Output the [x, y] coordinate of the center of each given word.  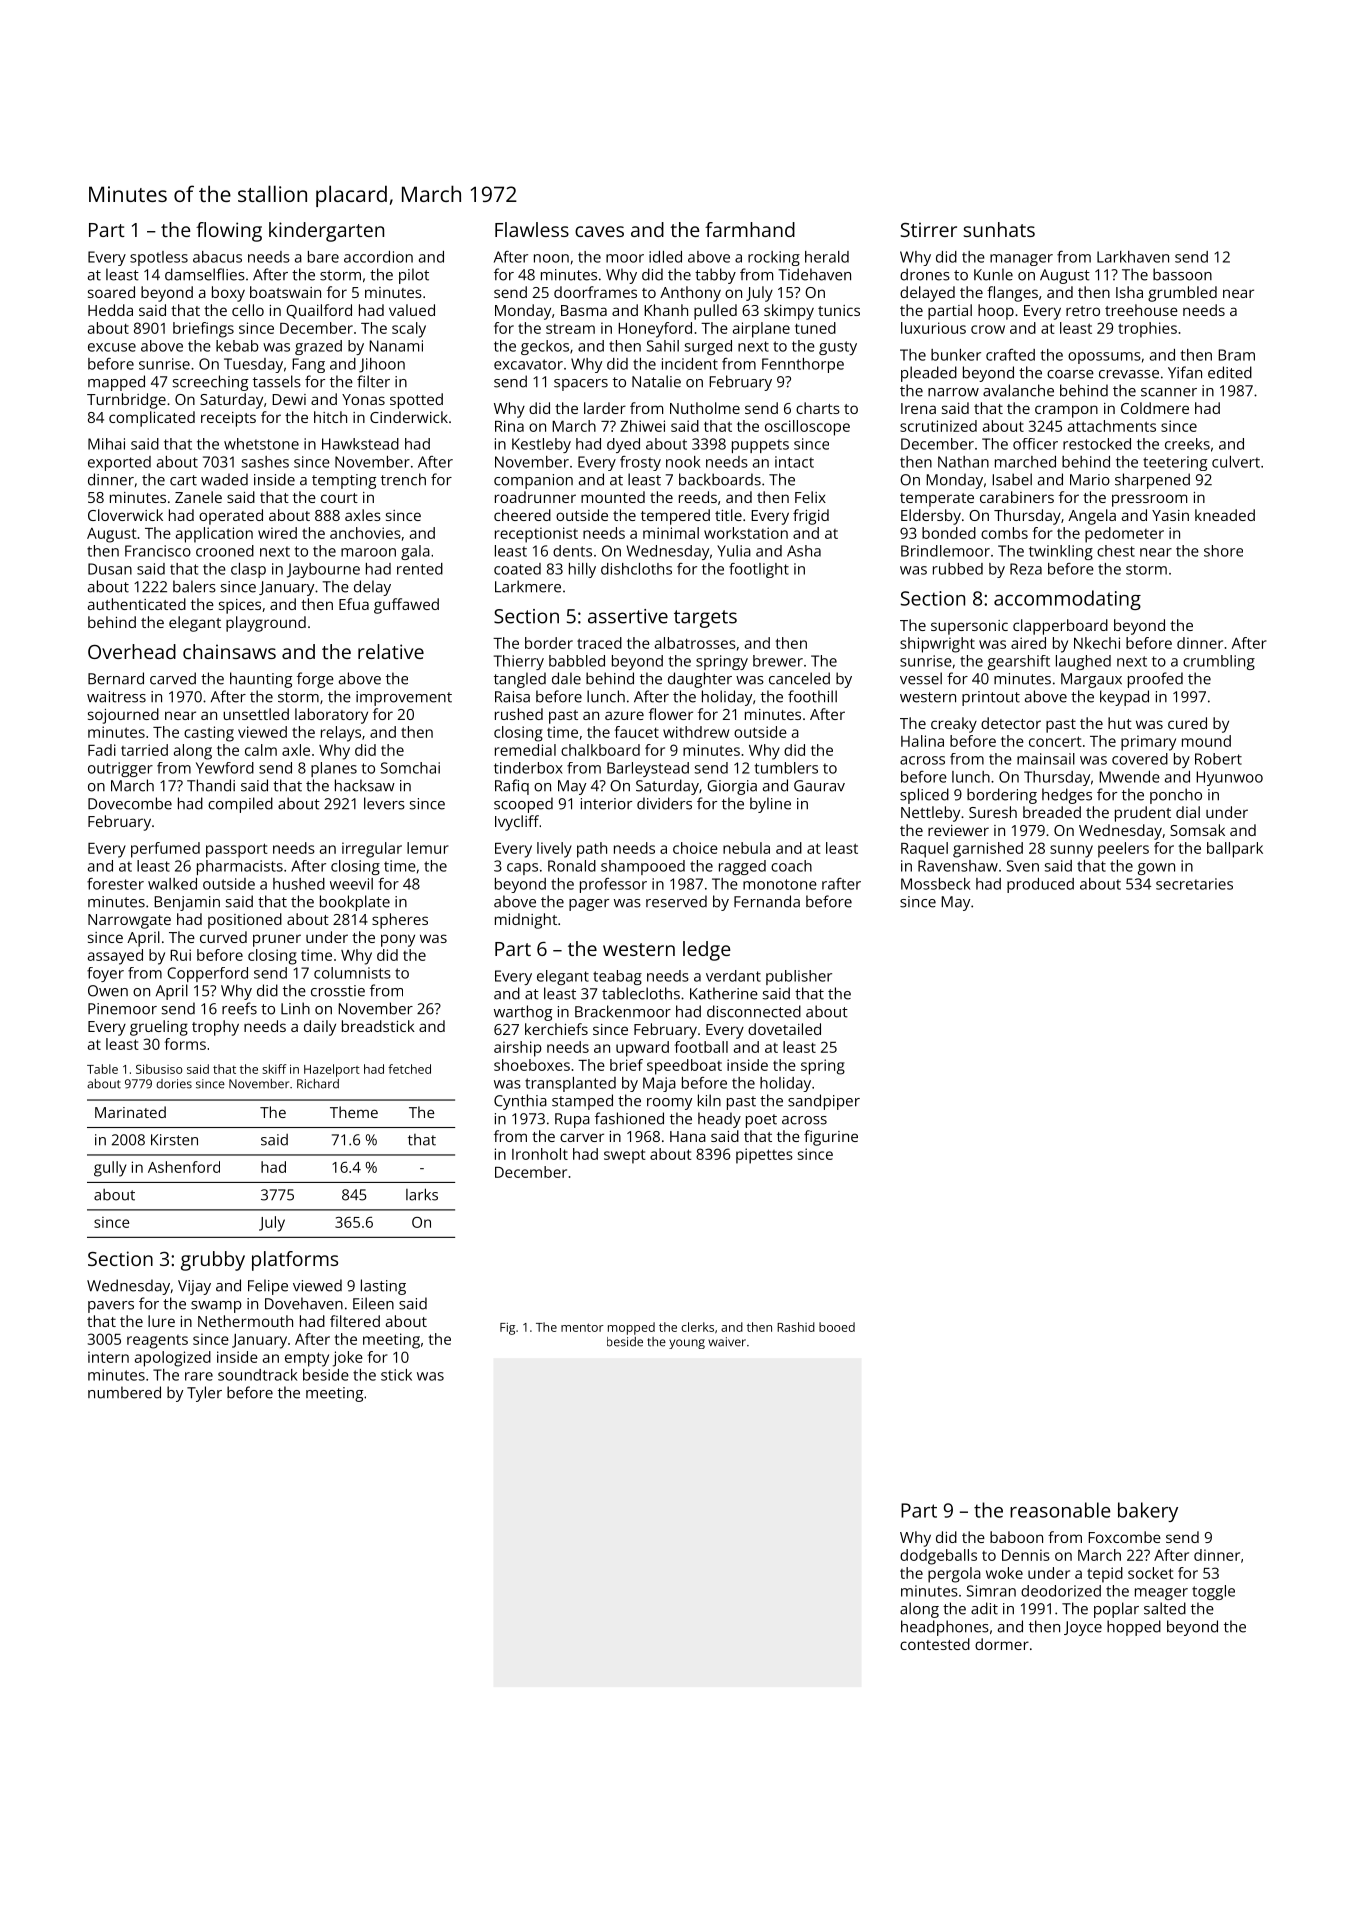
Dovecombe [130, 803]
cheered [522, 515]
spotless [159, 258]
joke [348, 1359]
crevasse [1129, 374]
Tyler [204, 1394]
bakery [1148, 1512]
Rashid [796, 1327]
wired [277, 533]
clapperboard [1060, 627]
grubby [213, 1261]
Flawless [532, 229]
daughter [700, 680]
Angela [1092, 517]
